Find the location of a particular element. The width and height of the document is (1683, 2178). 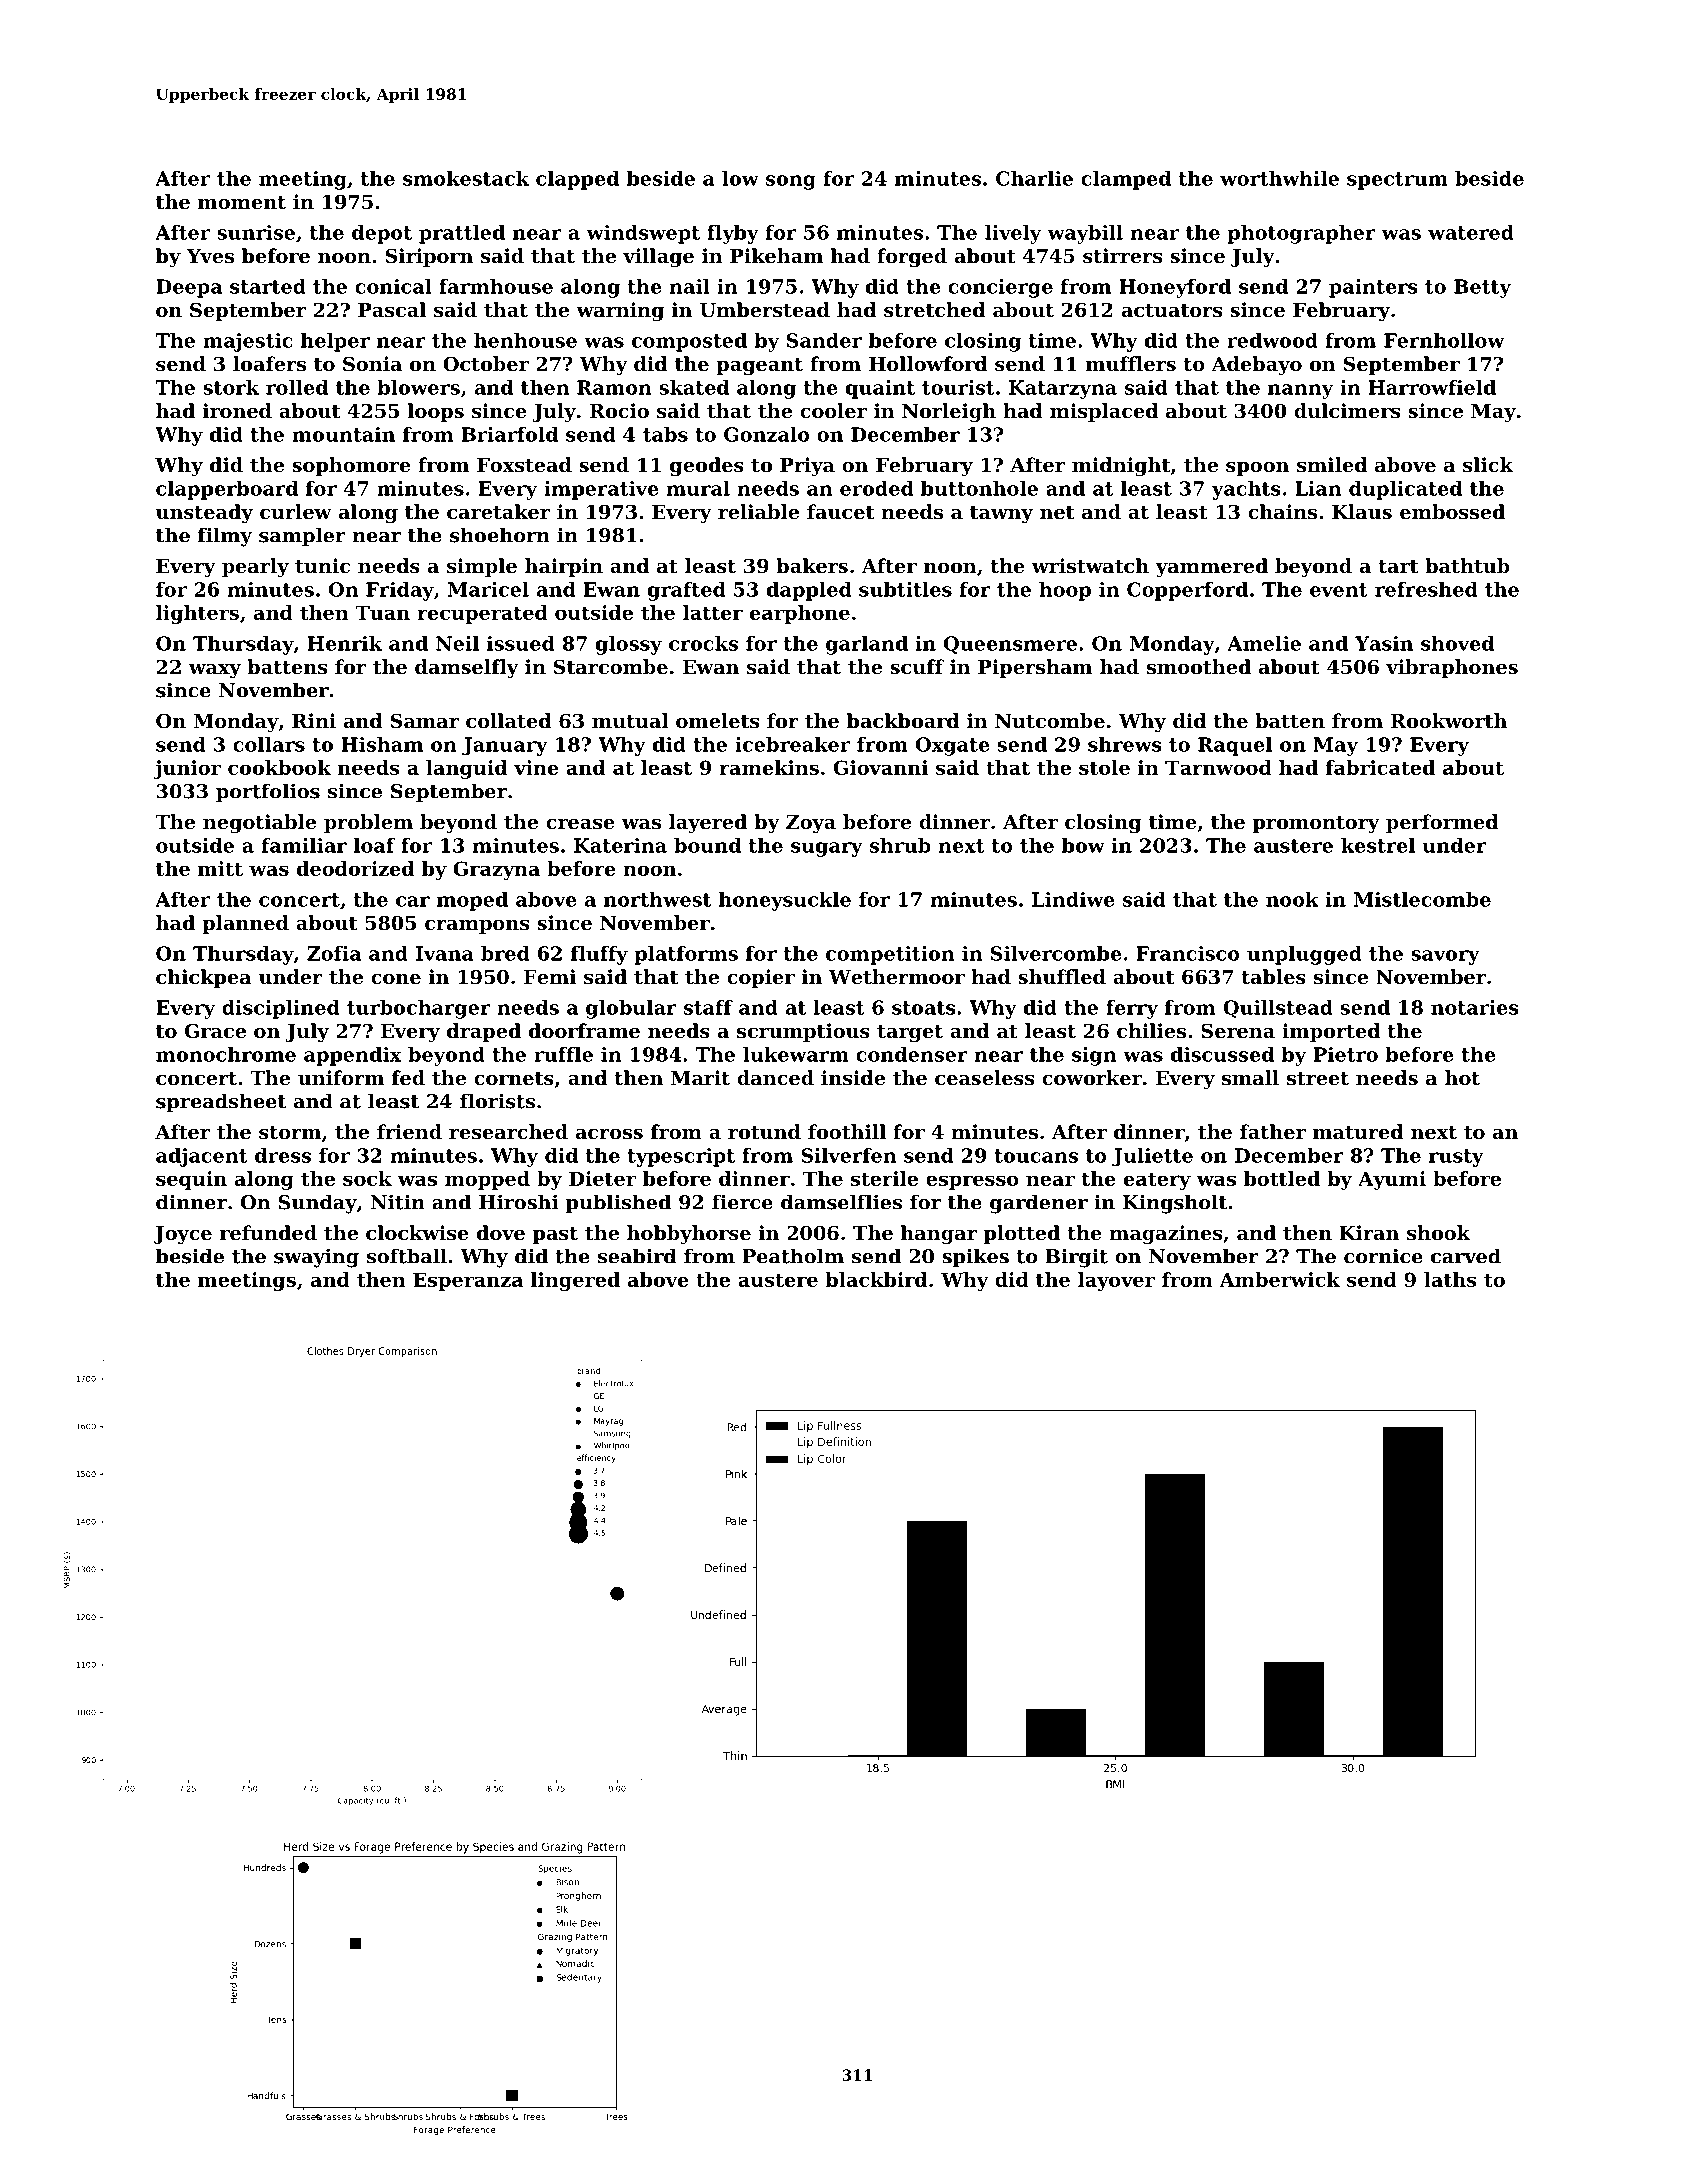

collars is located at coordinates (269, 744).
